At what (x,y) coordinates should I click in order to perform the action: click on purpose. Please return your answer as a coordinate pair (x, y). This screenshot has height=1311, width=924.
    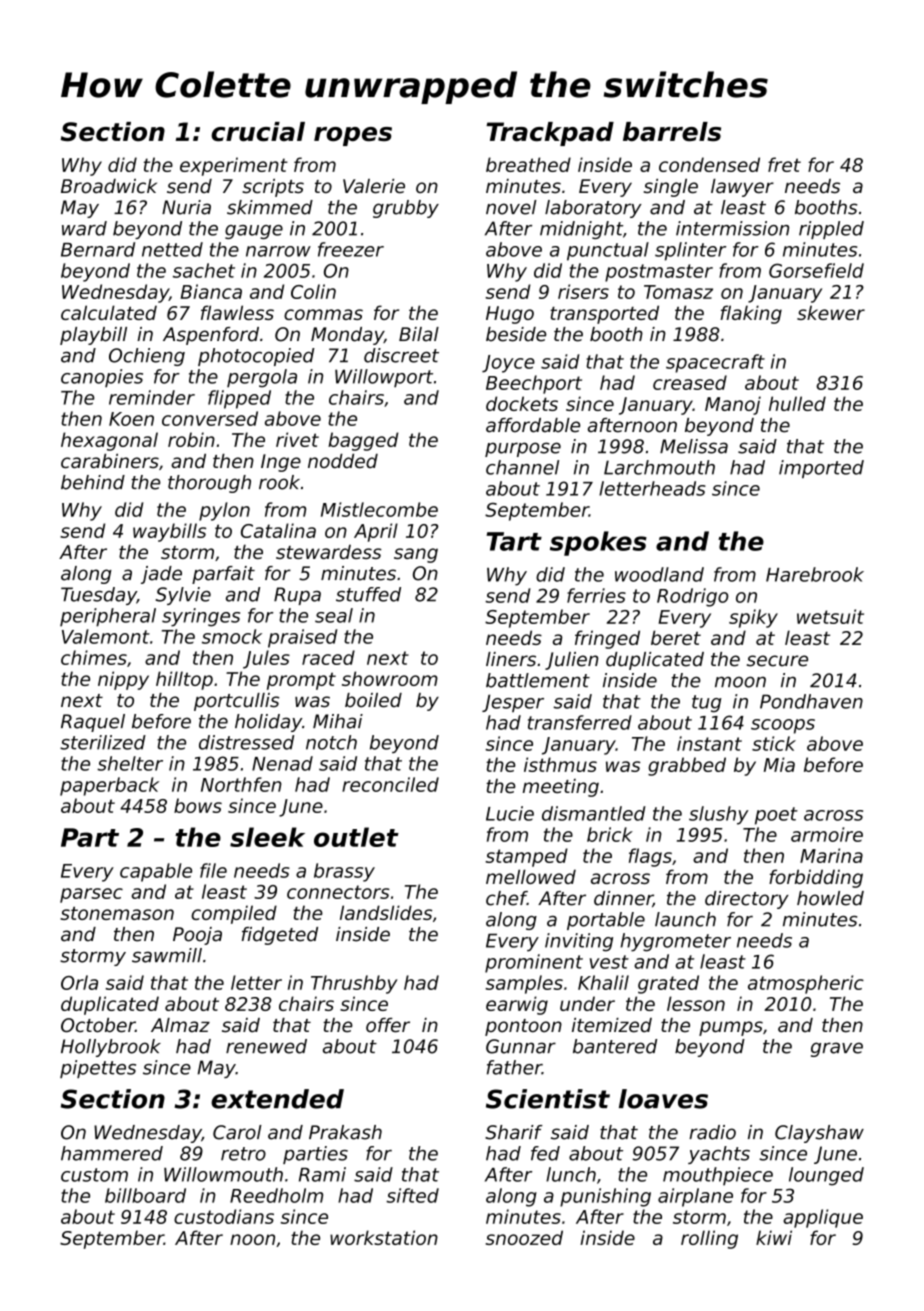
    Looking at the image, I should click on (523, 449).
